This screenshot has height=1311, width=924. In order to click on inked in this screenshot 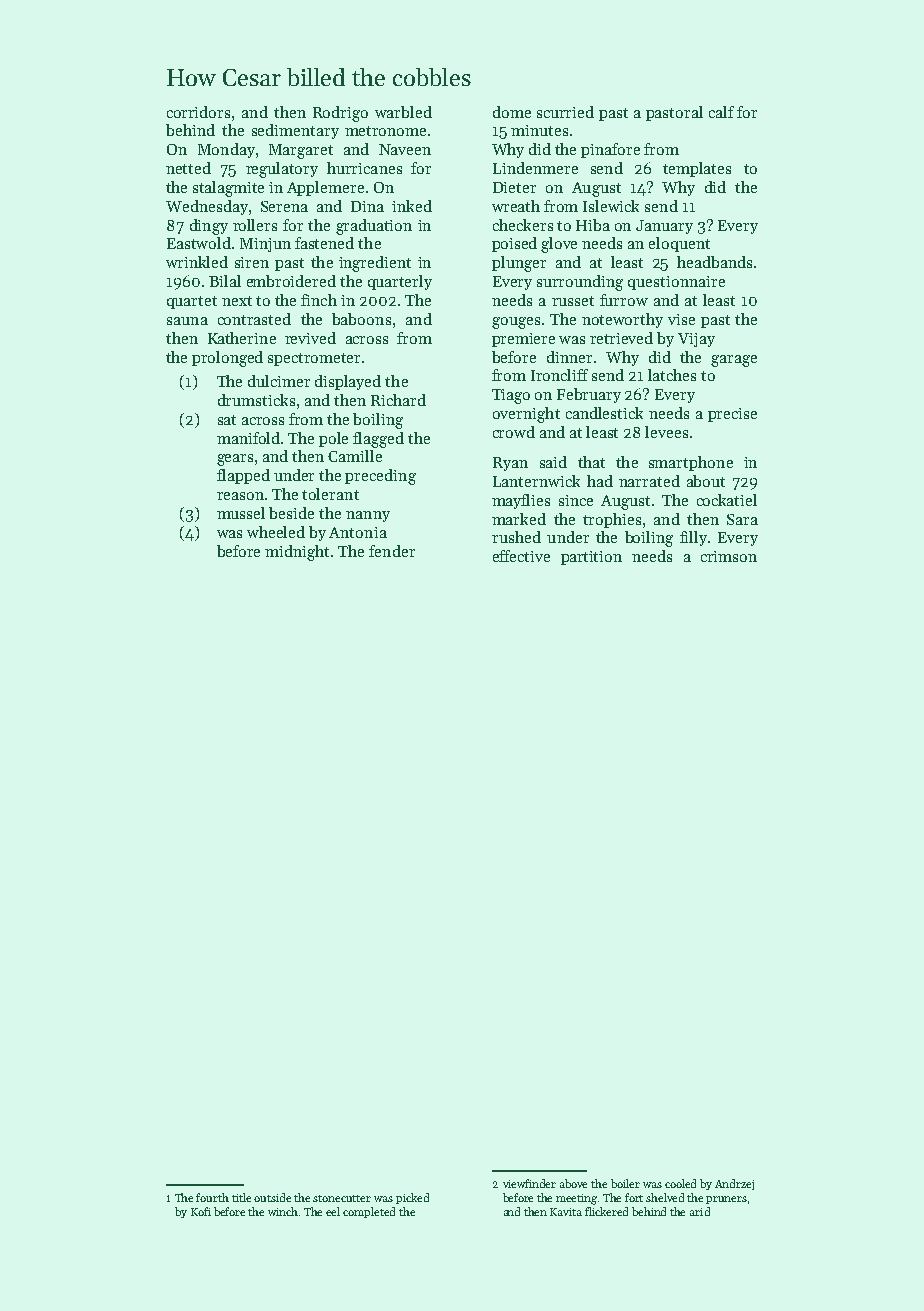, I will do `click(412, 206)`.
